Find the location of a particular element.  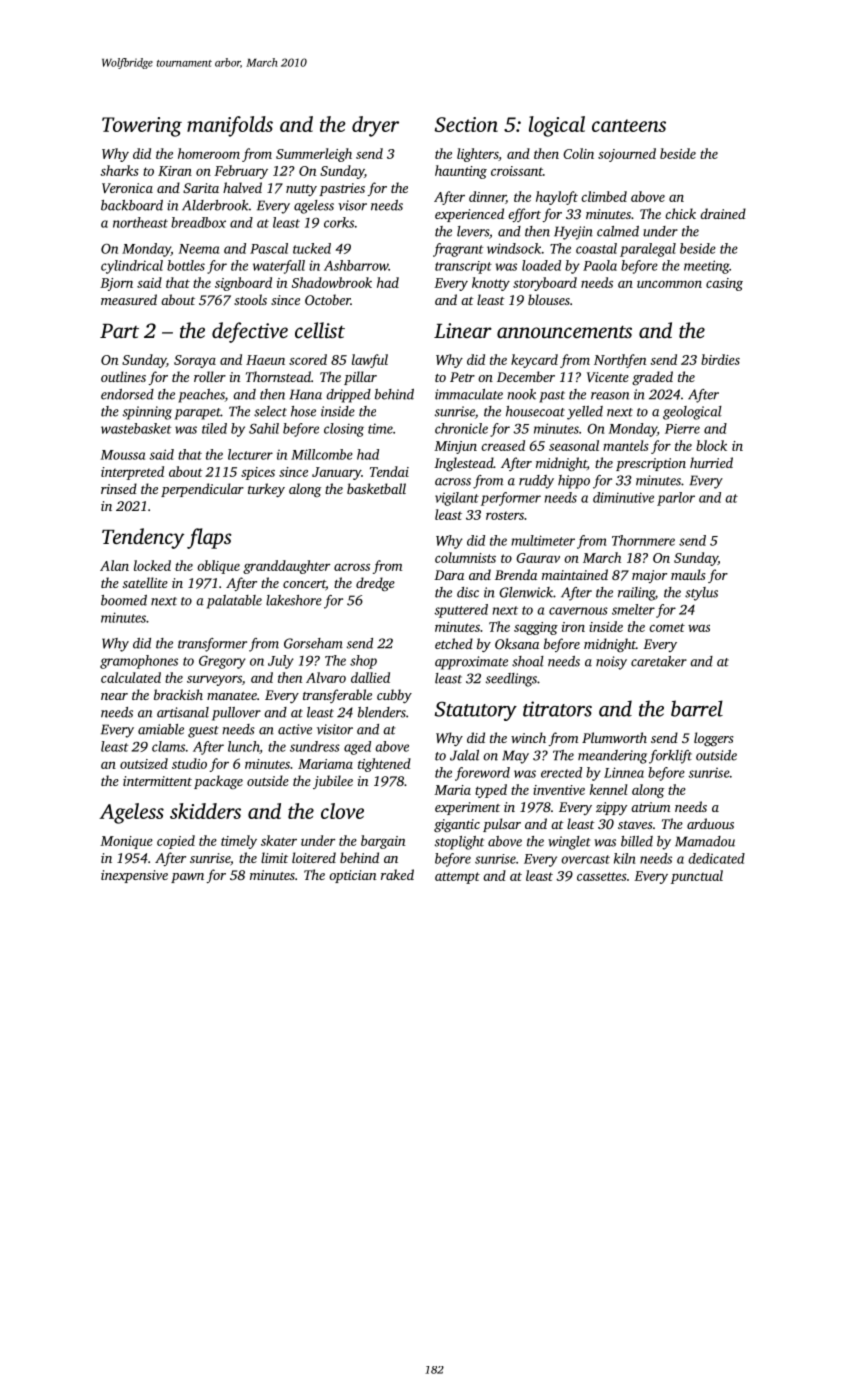

lunch is located at coordinates (244, 747).
